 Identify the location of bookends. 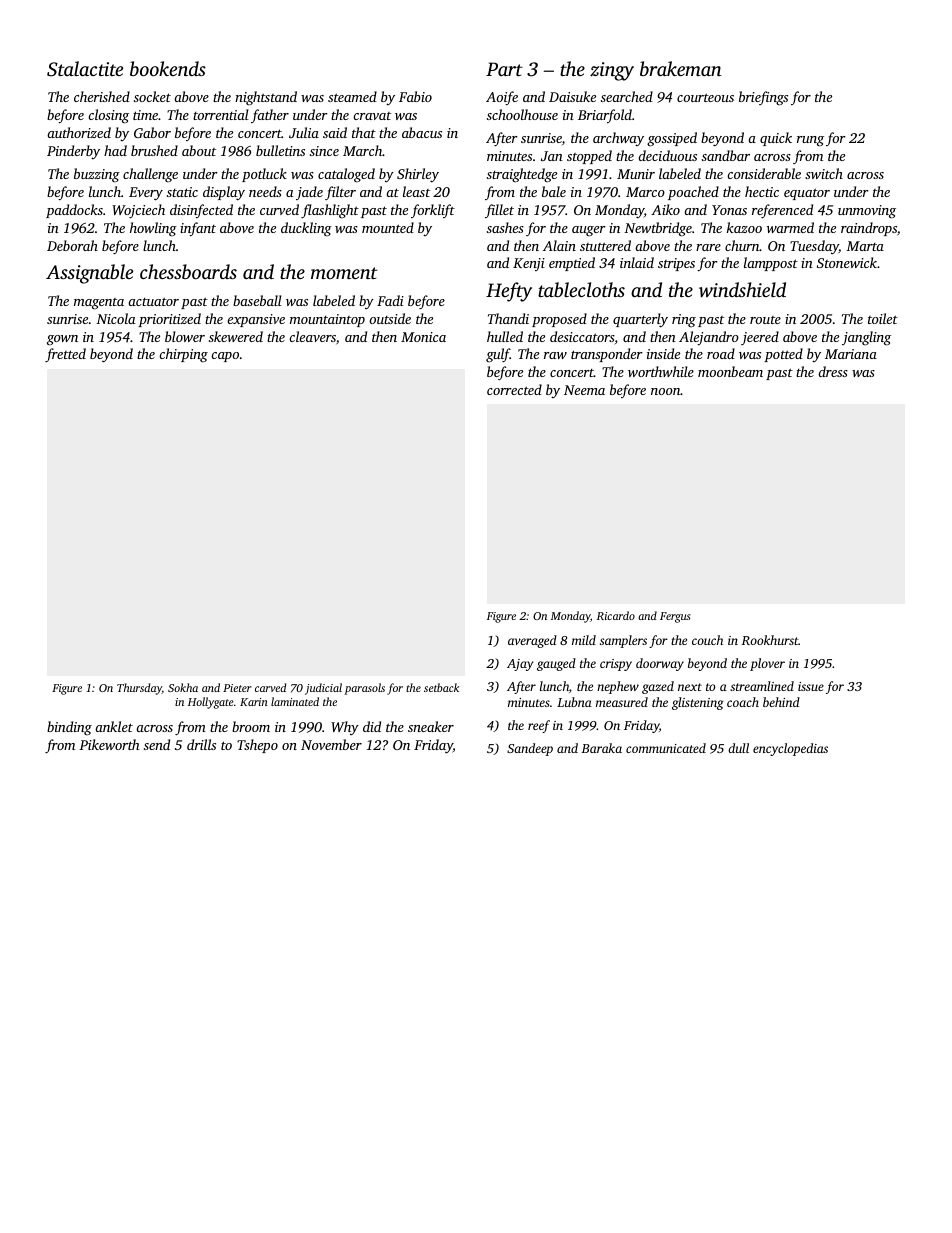
(168, 68).
